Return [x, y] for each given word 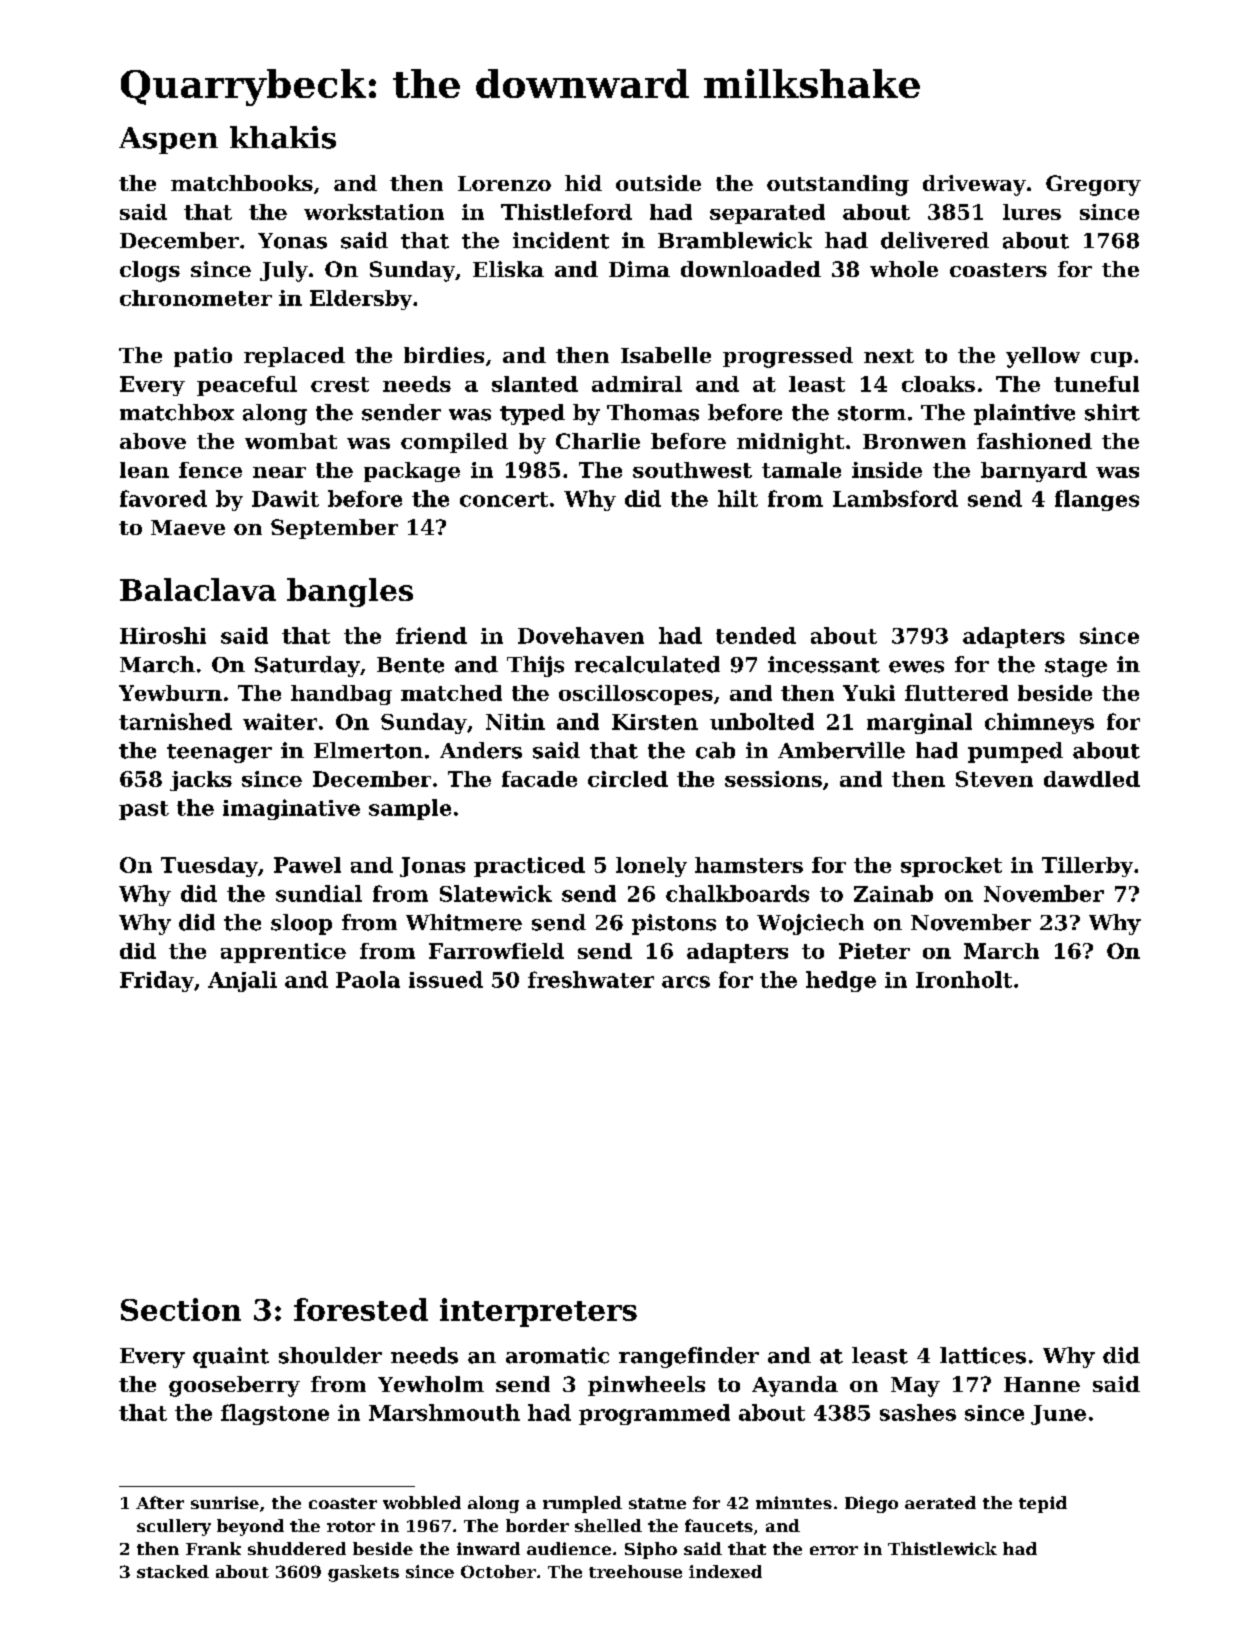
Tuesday [209, 867]
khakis [283, 137]
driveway [974, 185]
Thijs [535, 666]
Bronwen [914, 441]
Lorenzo [504, 183]
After [160, 1502]
